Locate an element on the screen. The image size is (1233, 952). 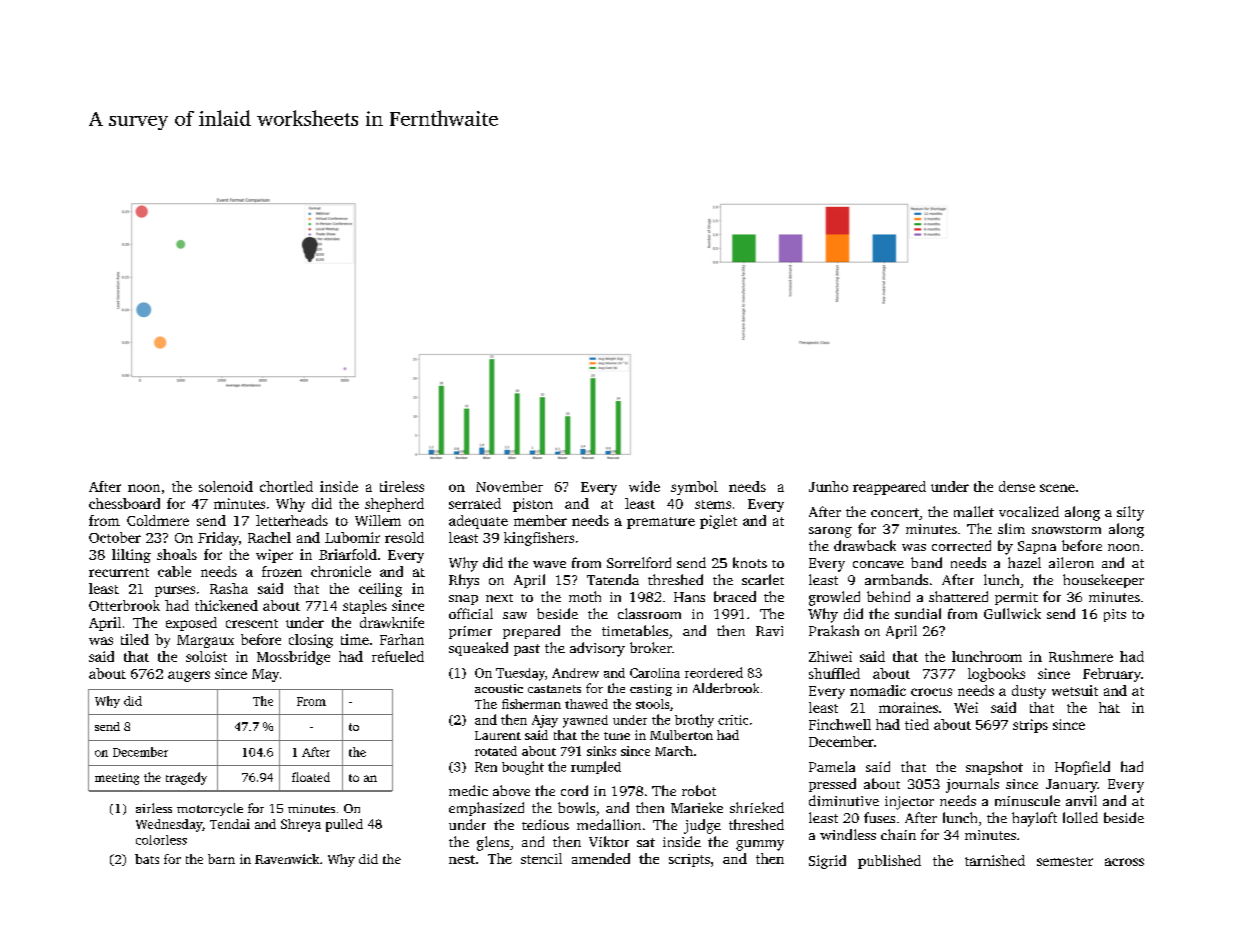
Farhan is located at coordinates (402, 639).
